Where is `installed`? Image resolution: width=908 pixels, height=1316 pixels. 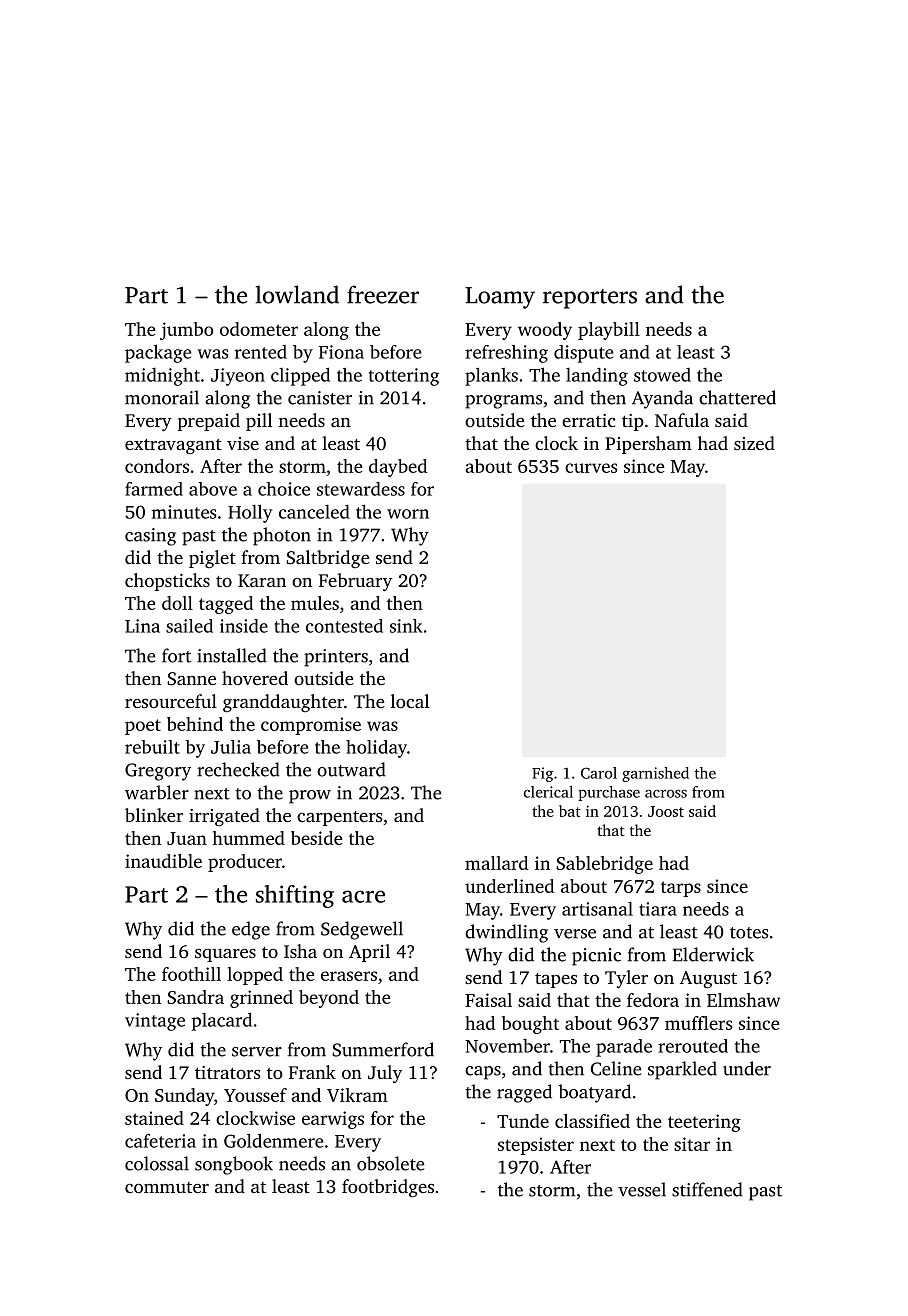
installed is located at coordinates (232, 655).
